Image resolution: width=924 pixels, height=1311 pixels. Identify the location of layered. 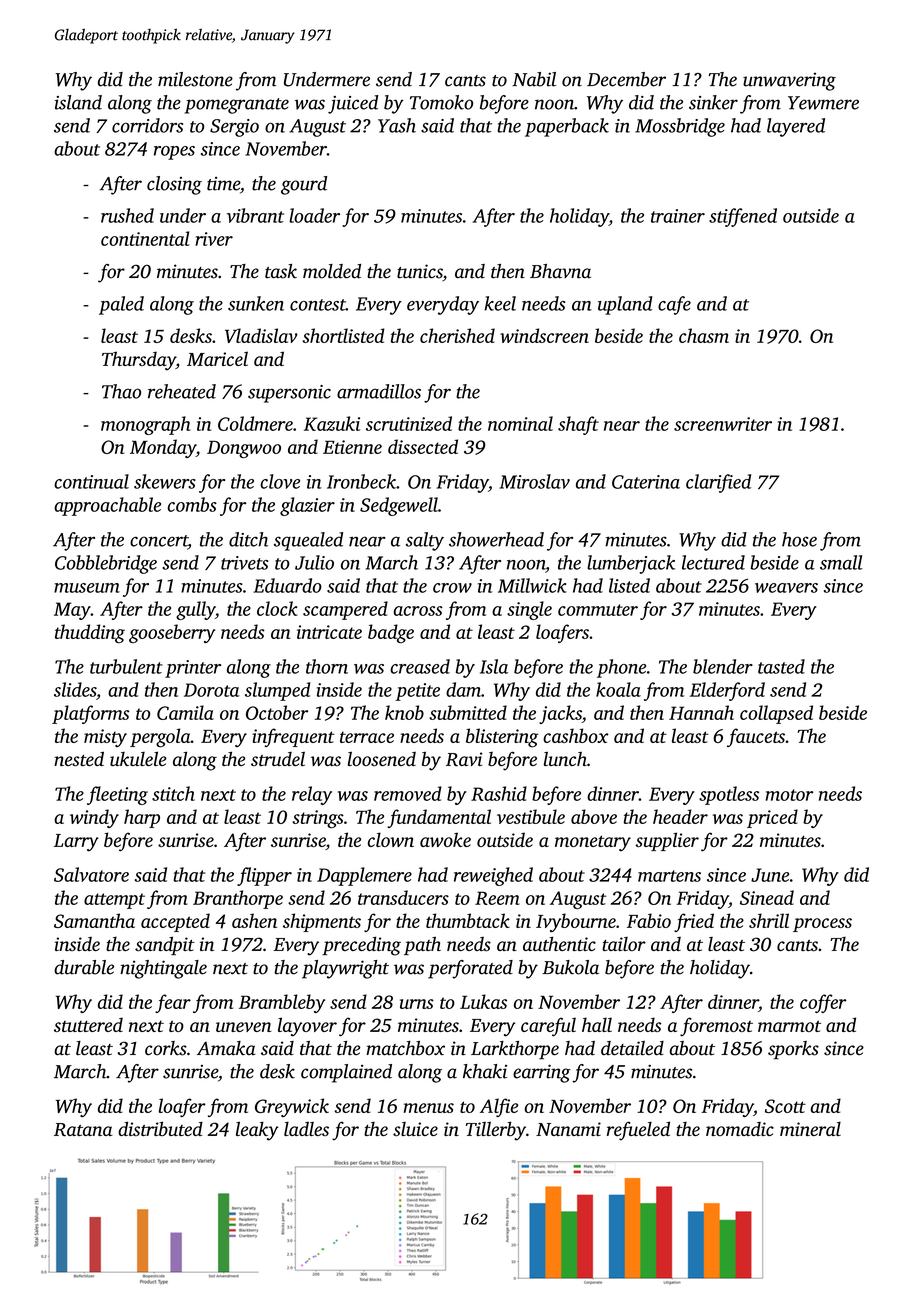
(796, 127).
